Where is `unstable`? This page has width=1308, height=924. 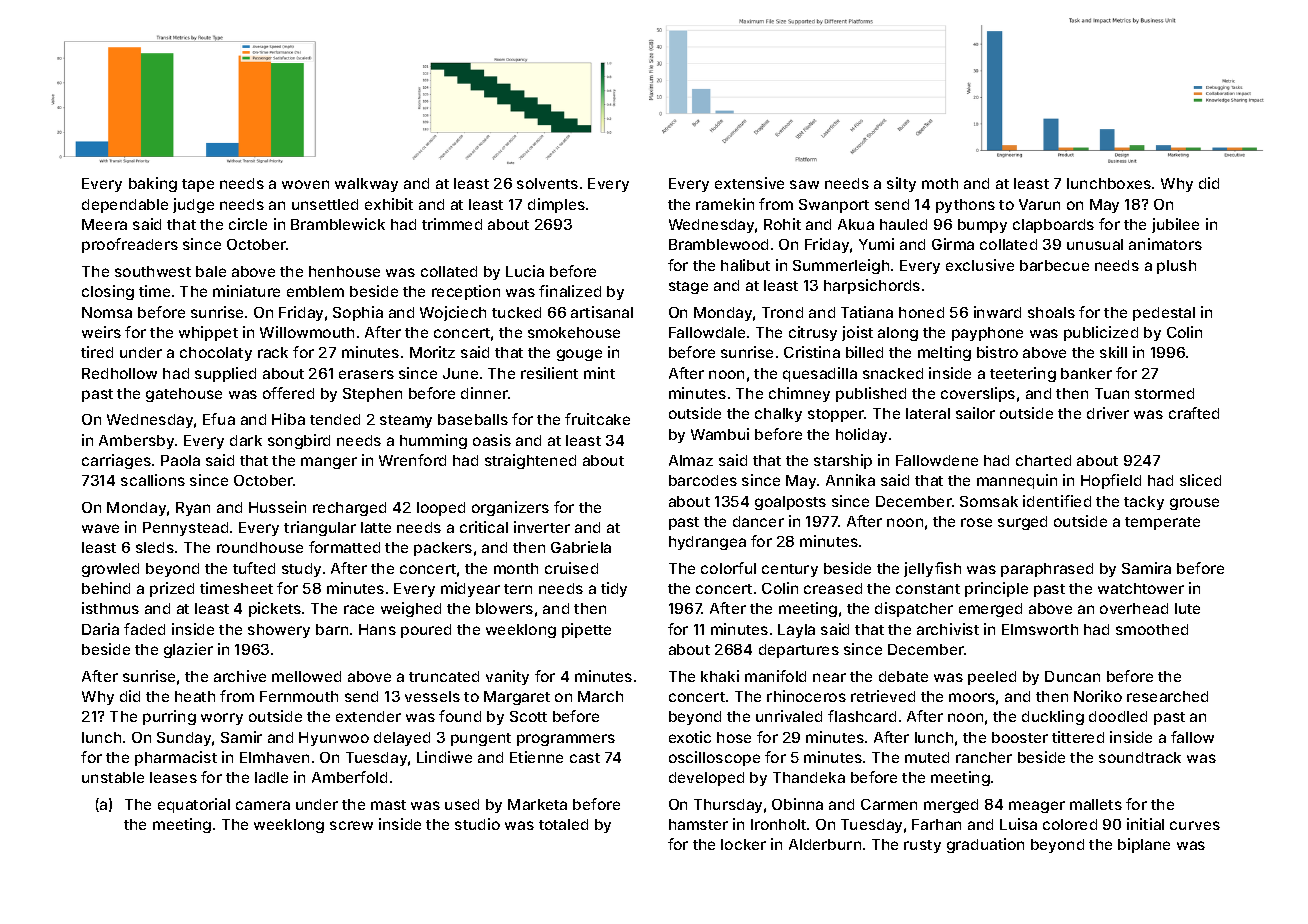 unstable is located at coordinates (113, 777).
